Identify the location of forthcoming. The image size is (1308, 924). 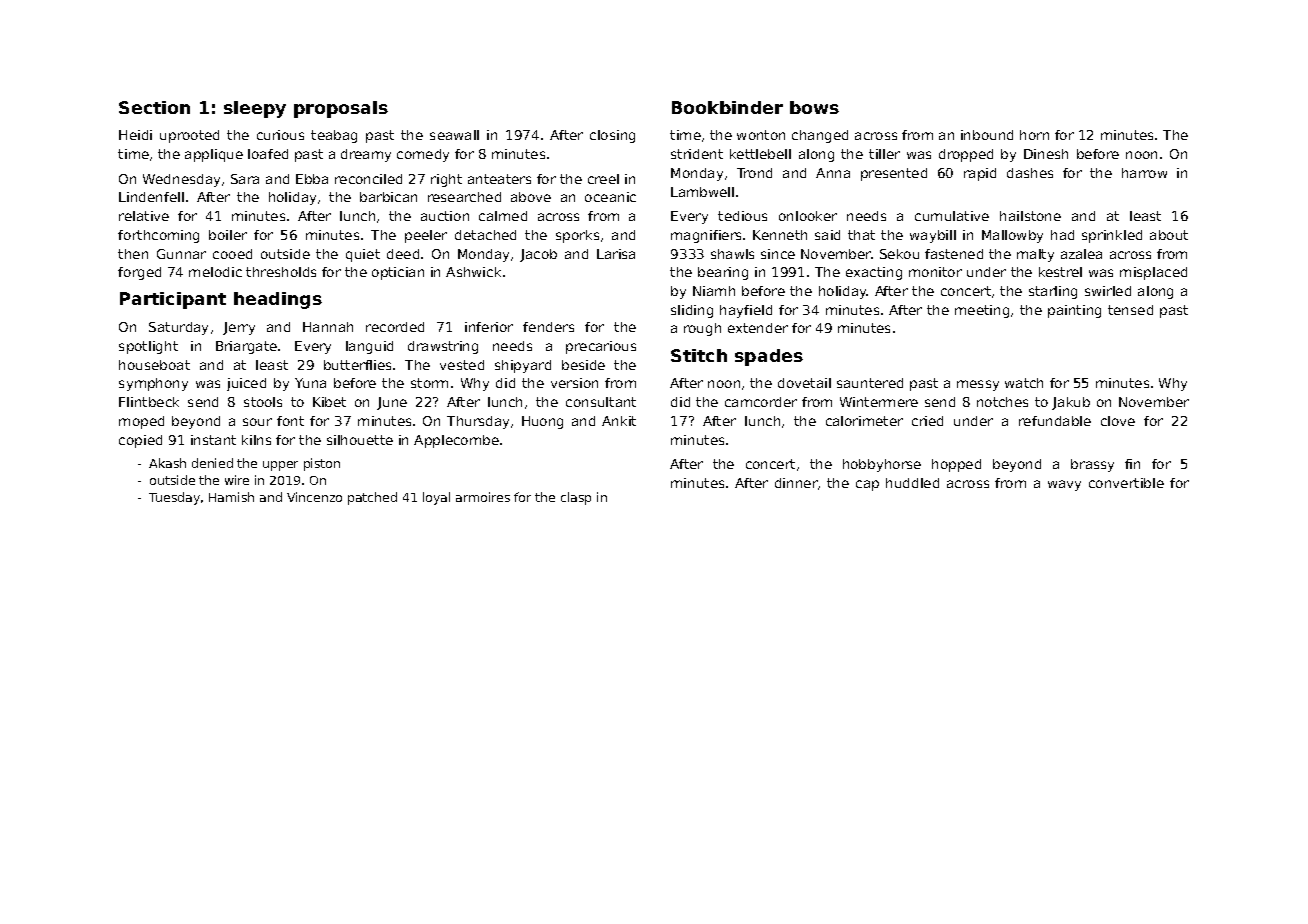
(158, 236).
